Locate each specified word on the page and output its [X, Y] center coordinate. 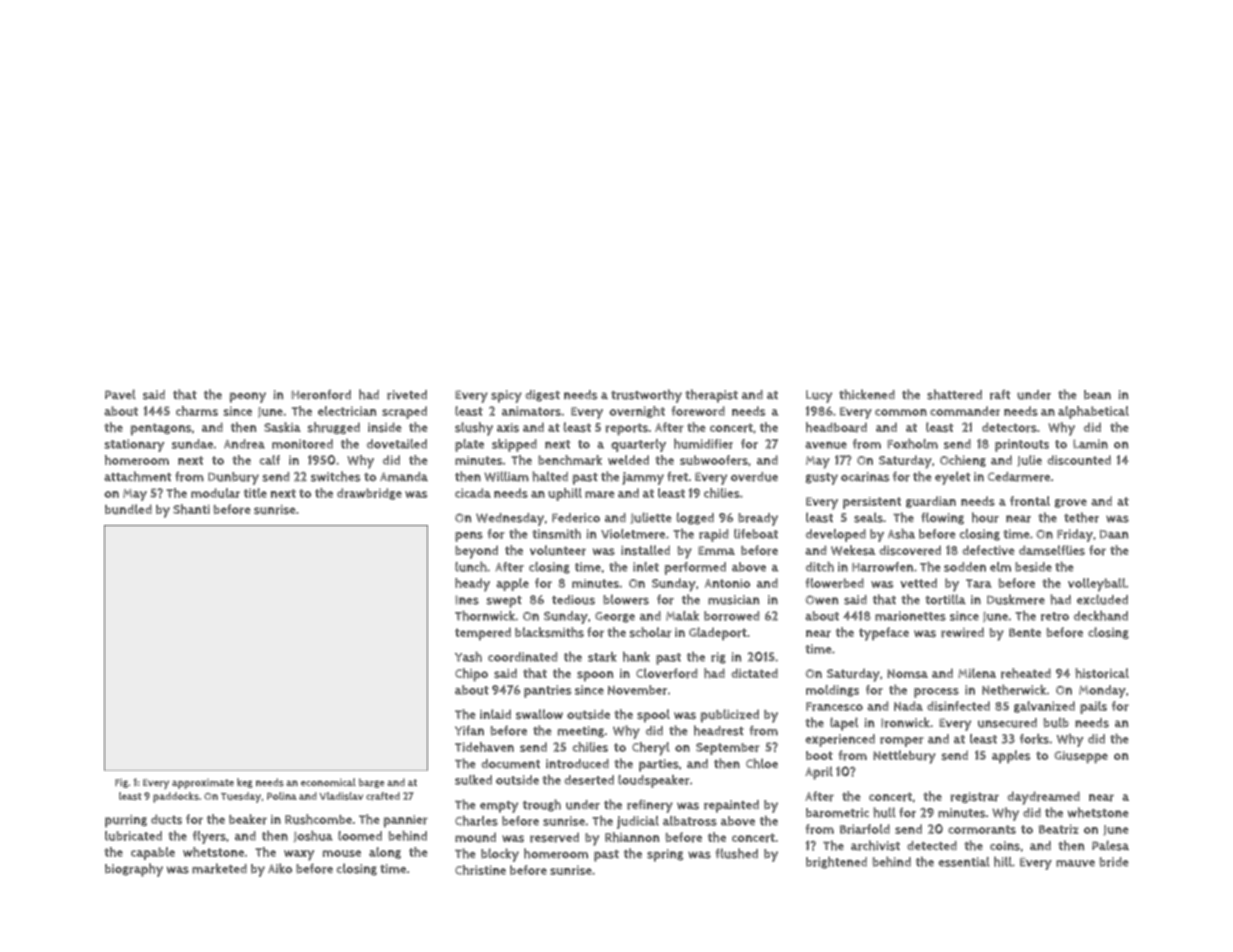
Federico [576, 518]
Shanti [191, 509]
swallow [539, 714]
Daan [1114, 534]
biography [134, 870]
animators [531, 411]
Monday [1102, 691]
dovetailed [397, 444]
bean [1097, 395]
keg [245, 783]
